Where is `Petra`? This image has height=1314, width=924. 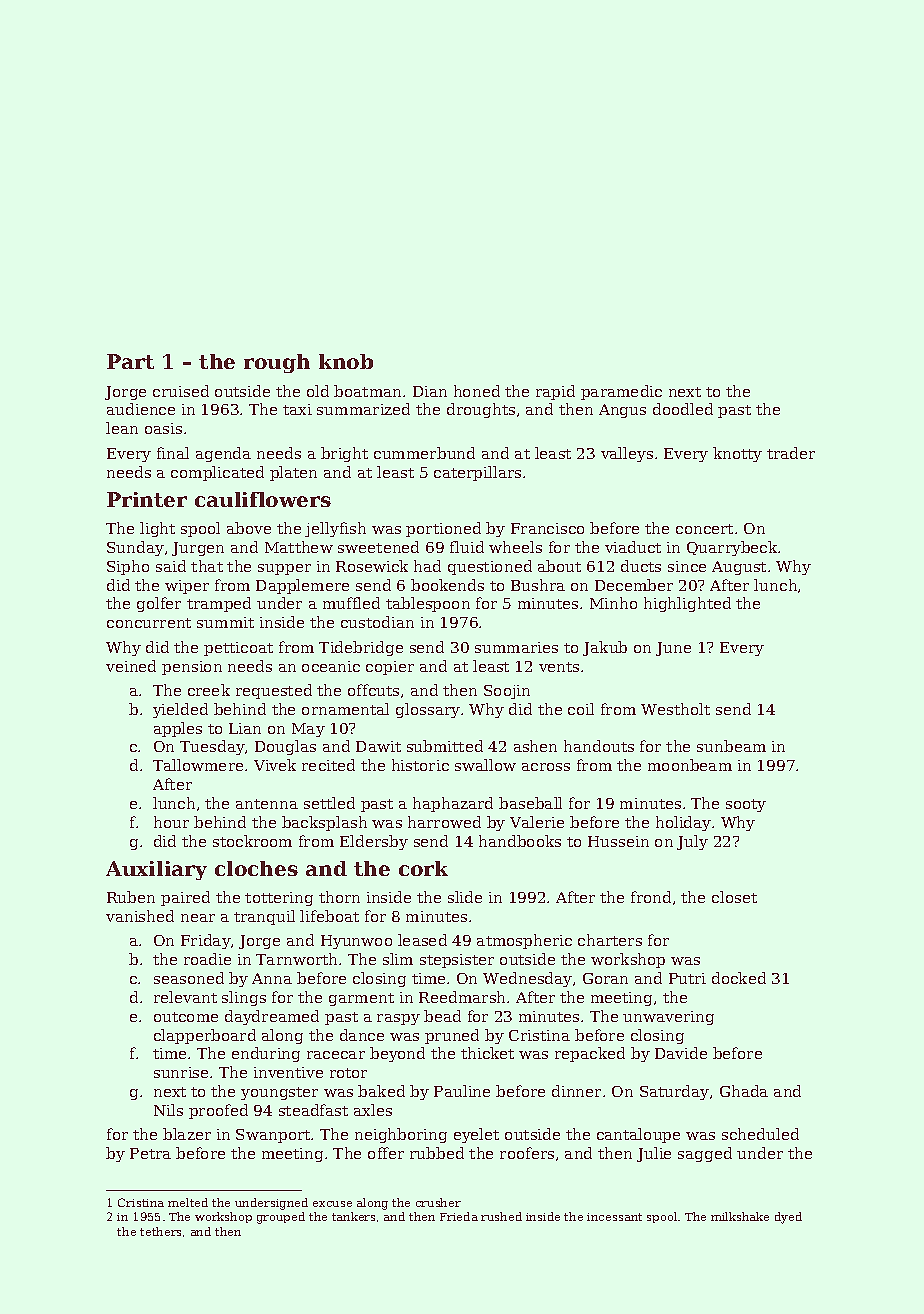
Petra is located at coordinates (150, 1153).
